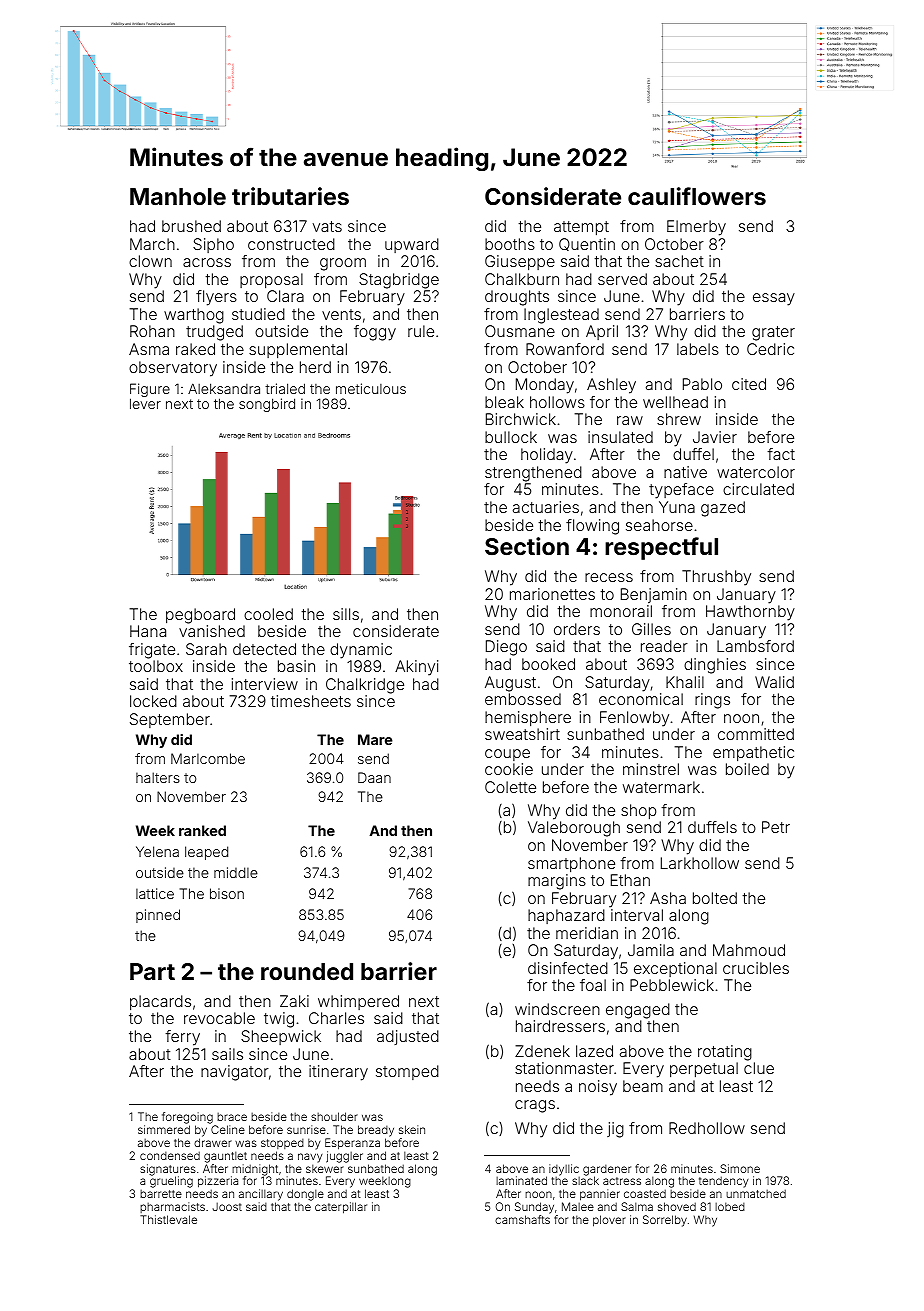  I want to click on typeface, so click(681, 491).
